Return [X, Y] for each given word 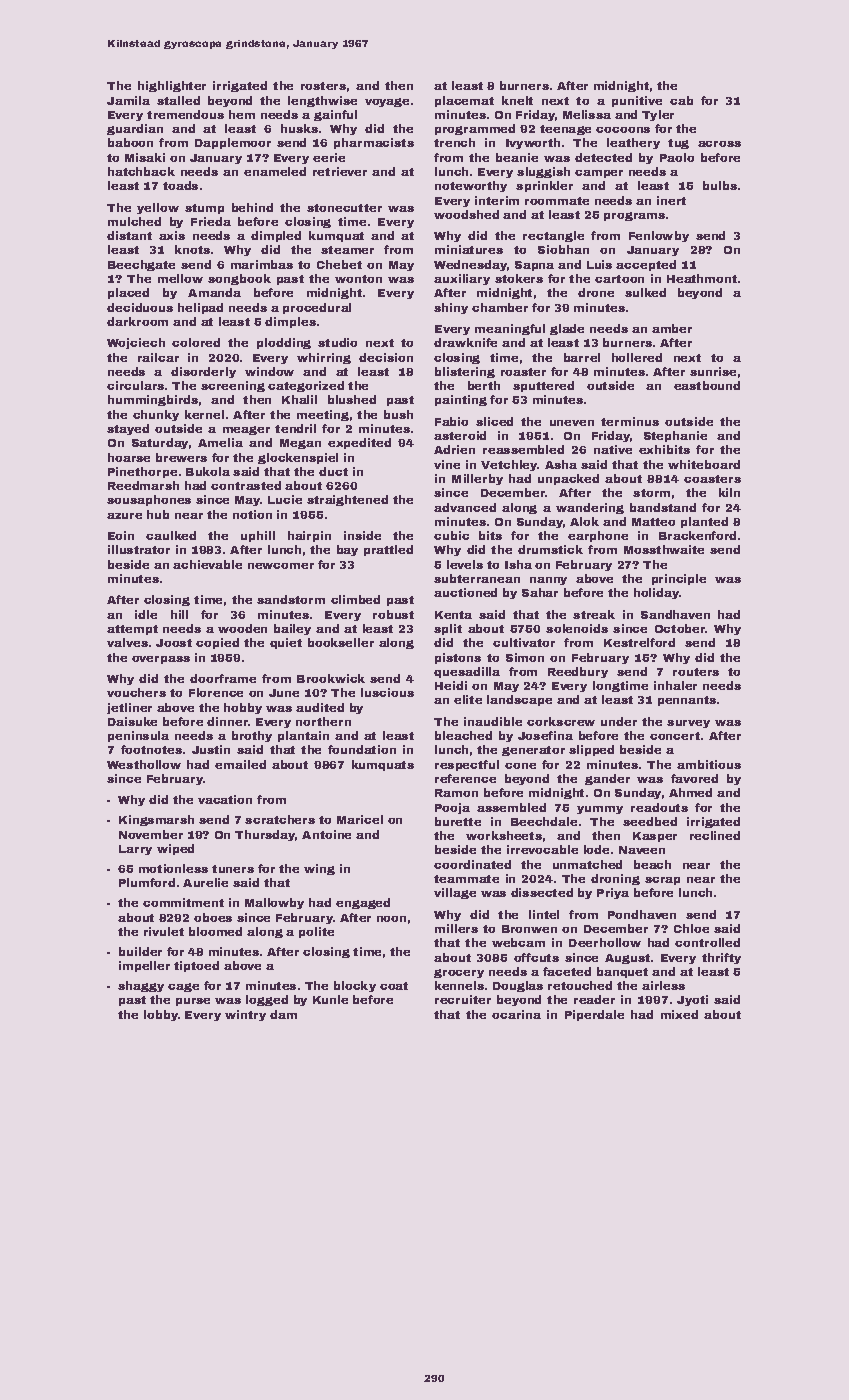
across [719, 144]
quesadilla [467, 672]
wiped [175, 849]
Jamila [128, 100]
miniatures [469, 249]
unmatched [587, 864]
